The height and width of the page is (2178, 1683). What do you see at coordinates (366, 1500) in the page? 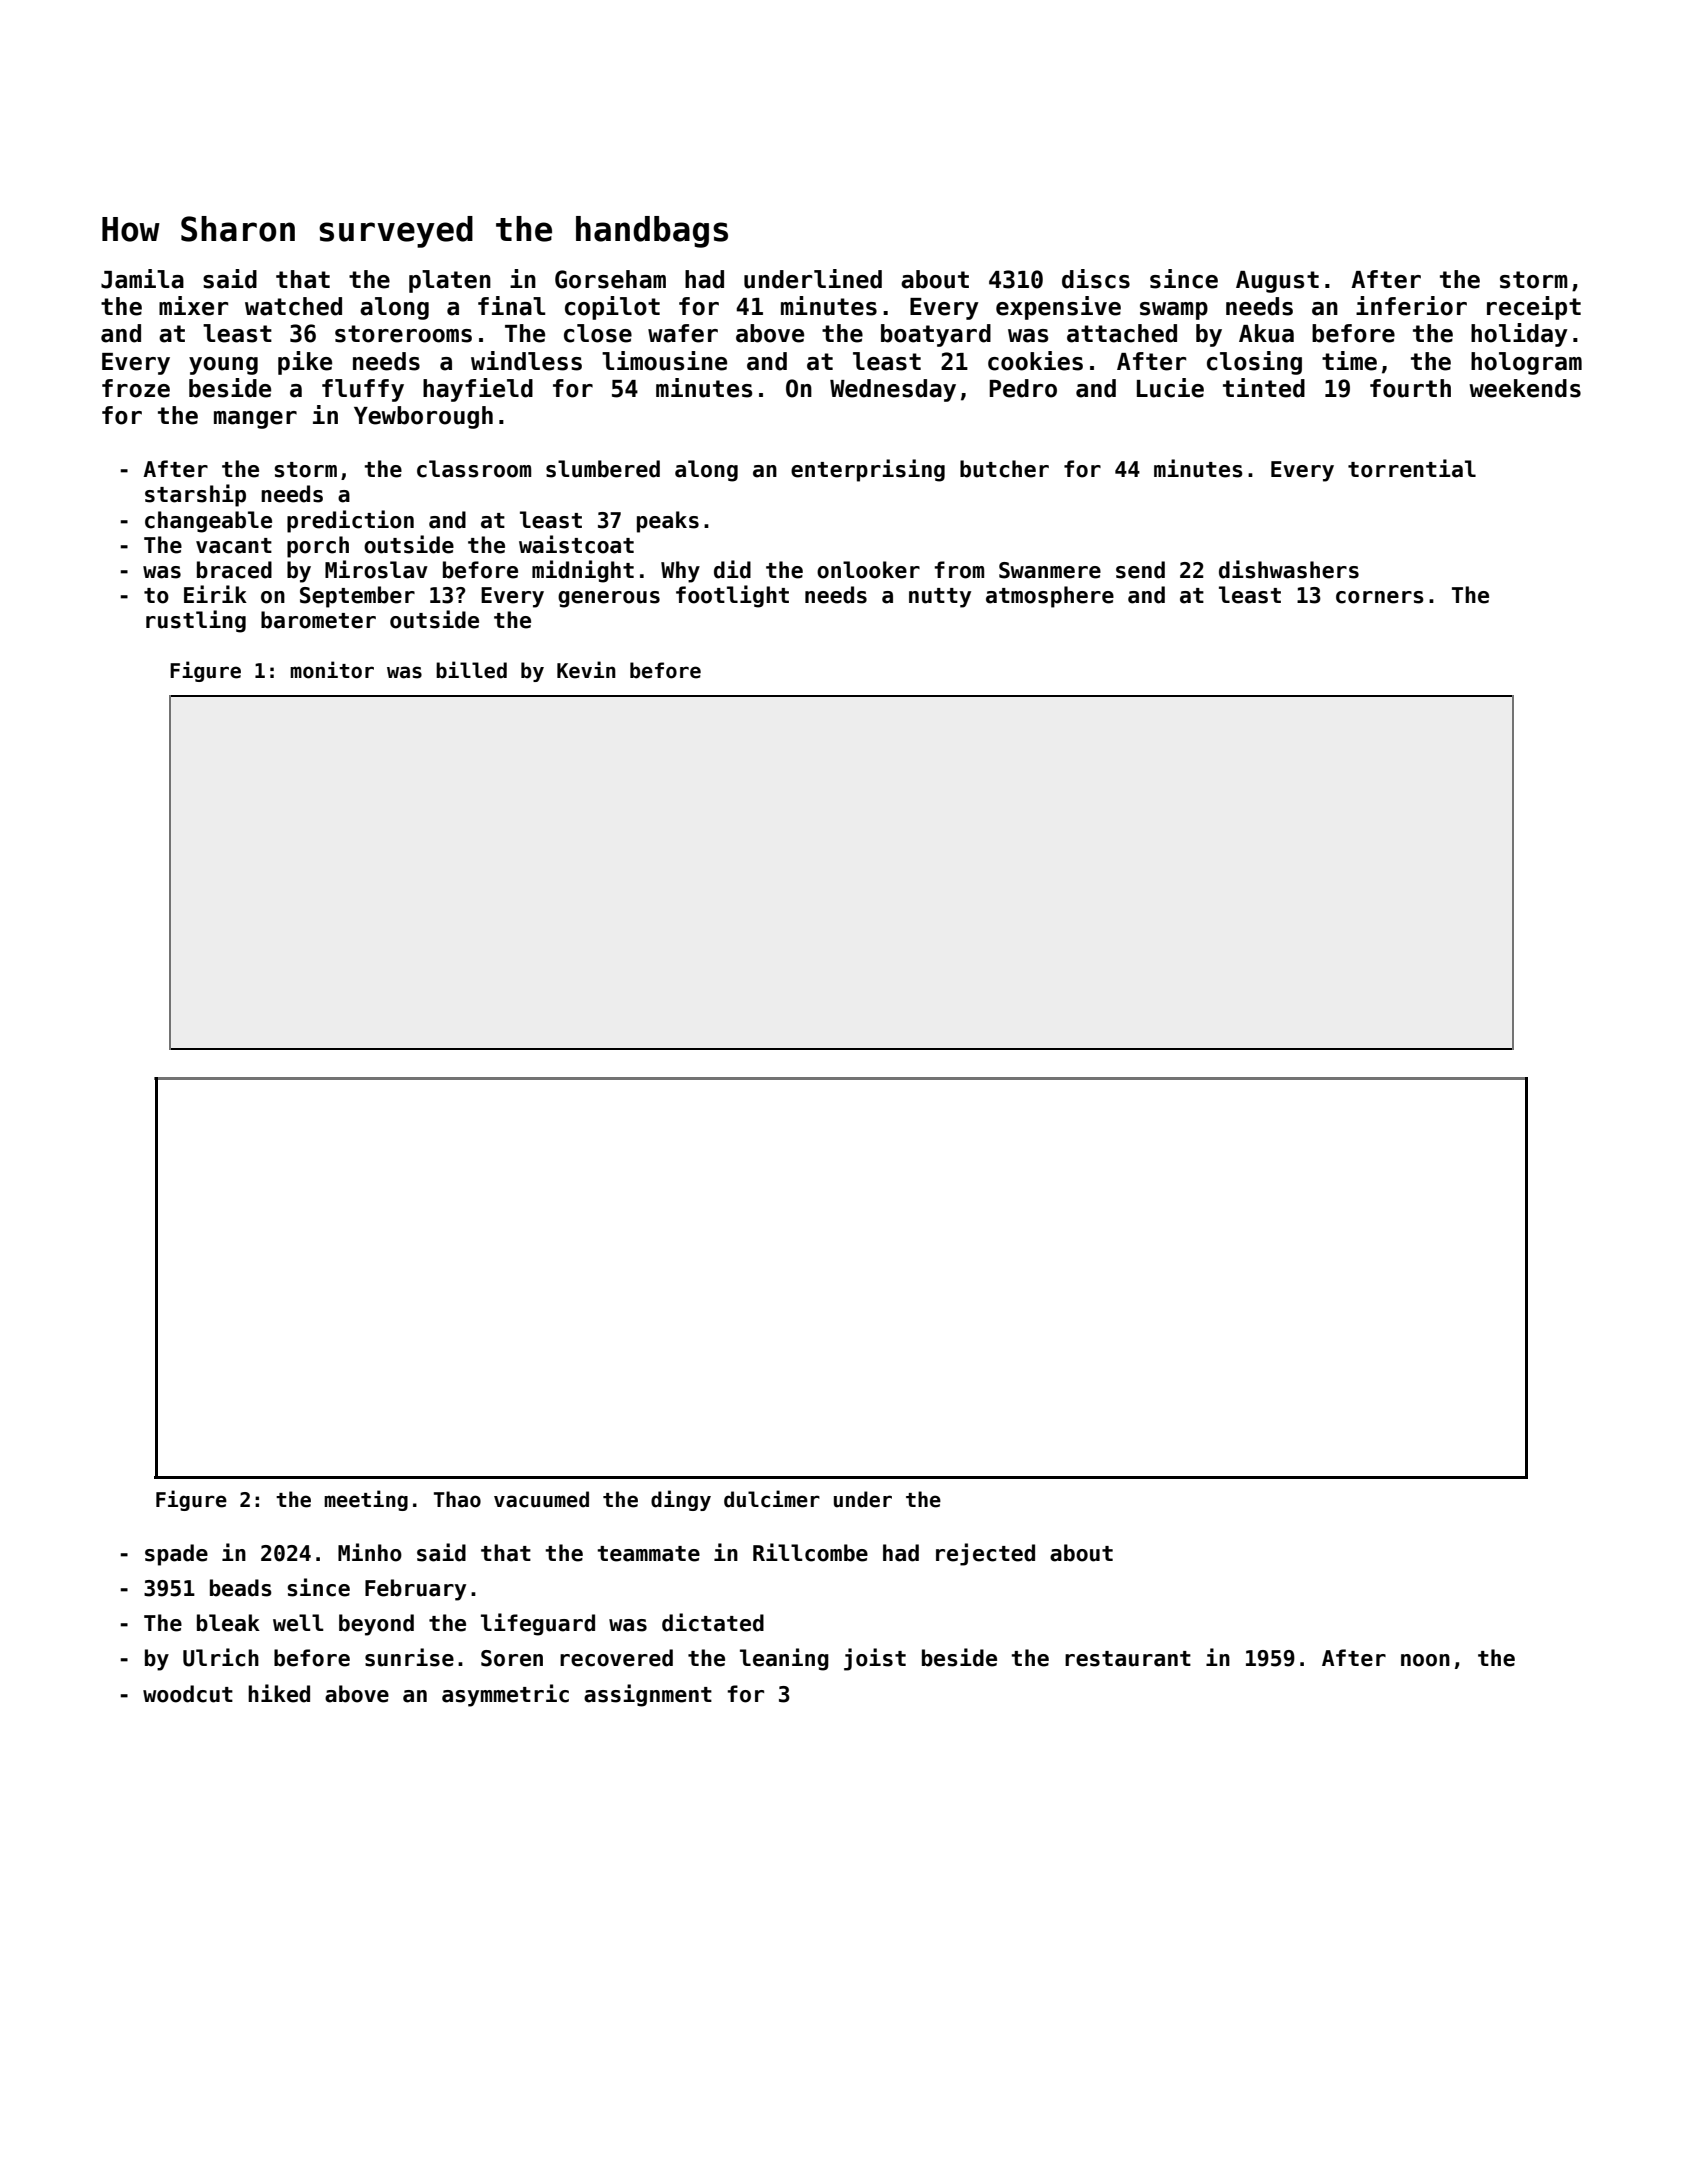
I see `meeting` at bounding box center [366, 1500].
